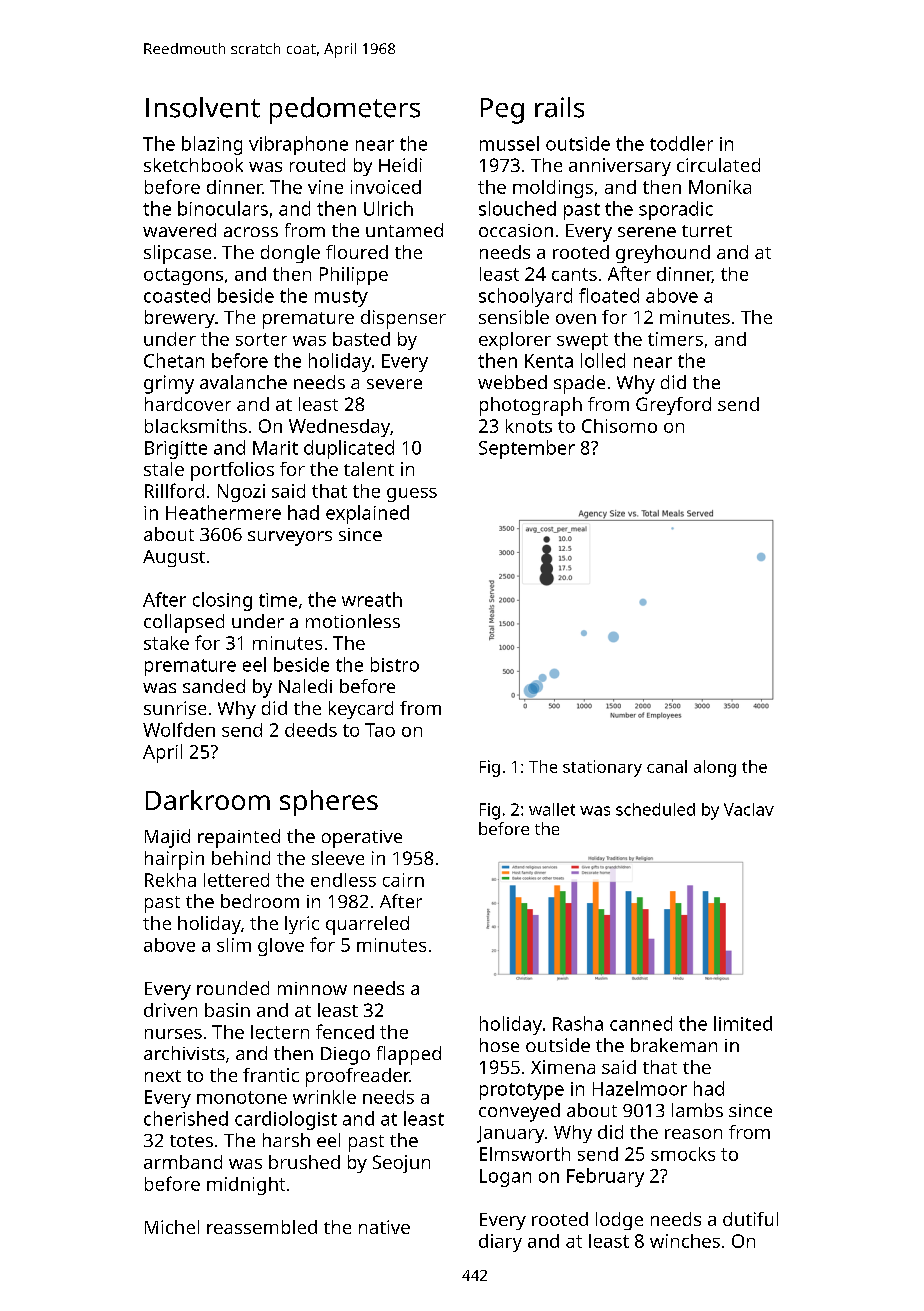 This page has height=1311, width=924. What do you see at coordinates (749, 809) in the page?
I see `Vaclav` at bounding box center [749, 809].
